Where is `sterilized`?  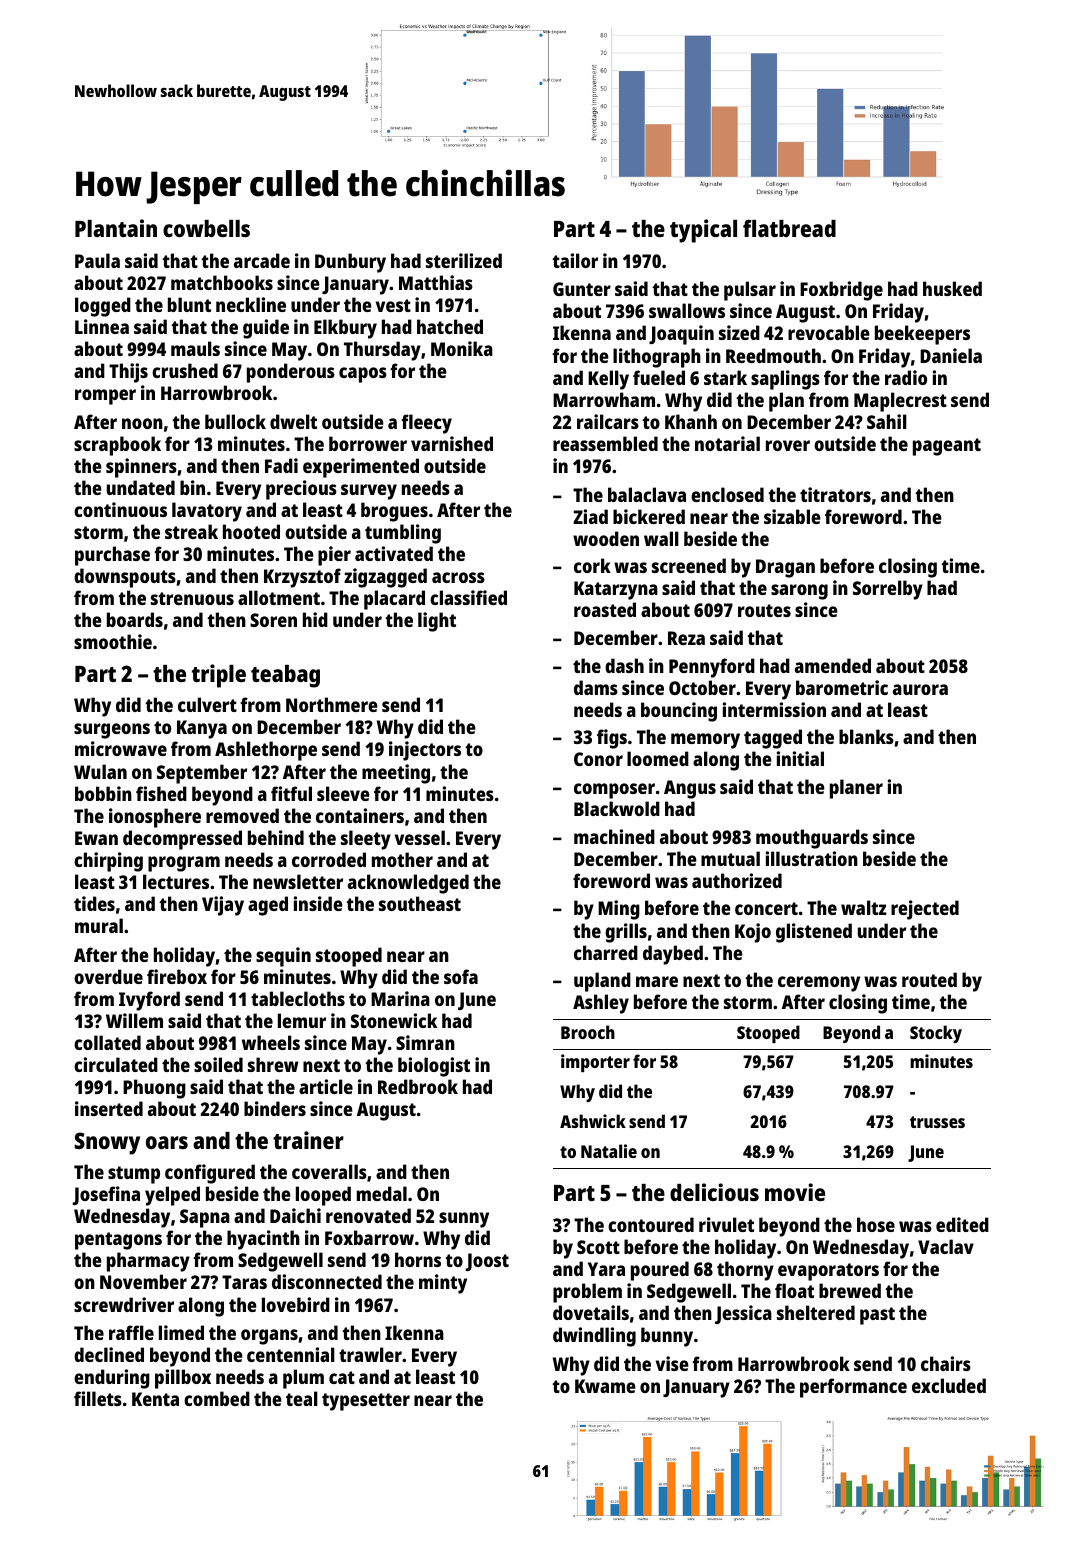 sterilized is located at coordinates (464, 260).
